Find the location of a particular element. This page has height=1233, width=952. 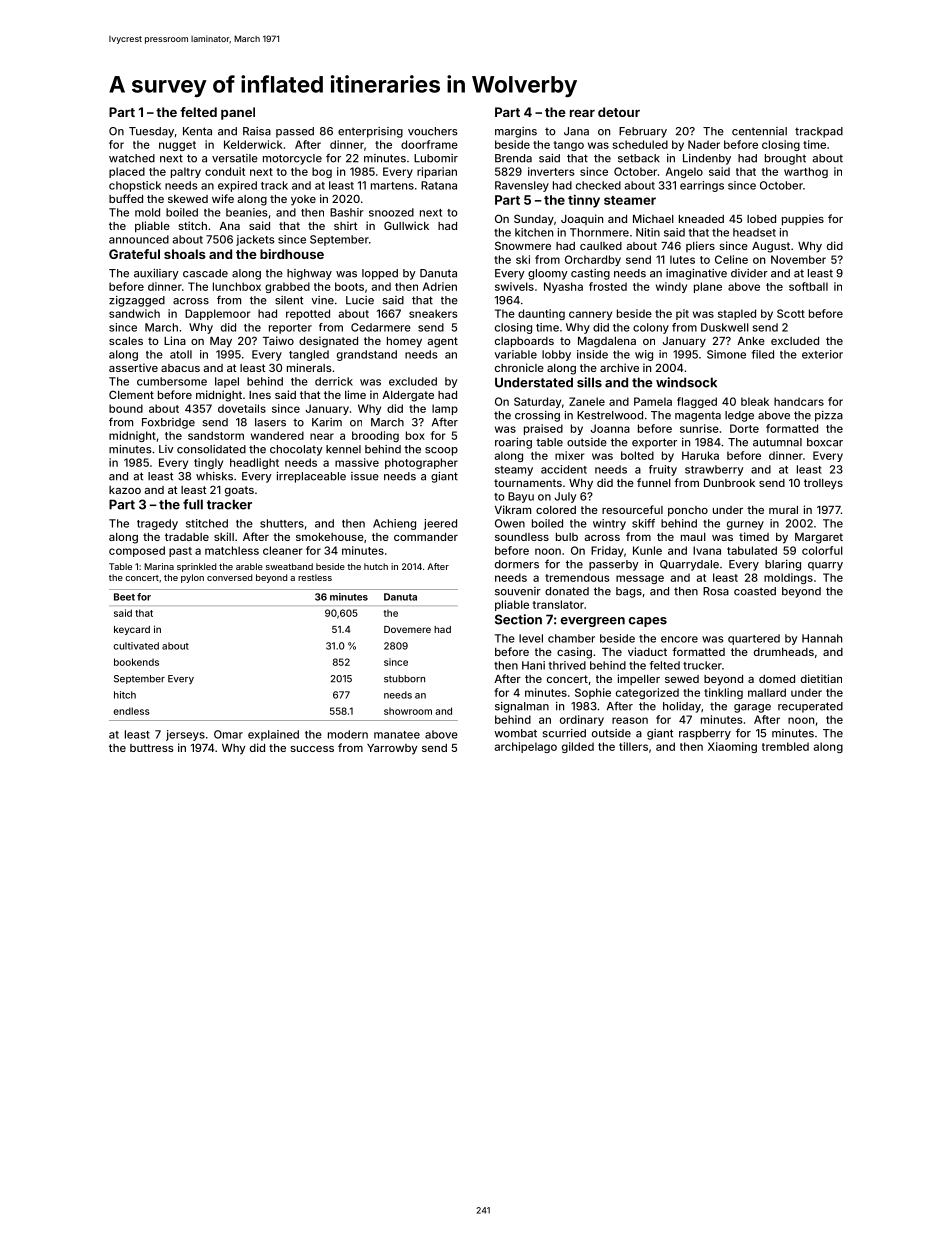

Kenta is located at coordinates (197, 131).
